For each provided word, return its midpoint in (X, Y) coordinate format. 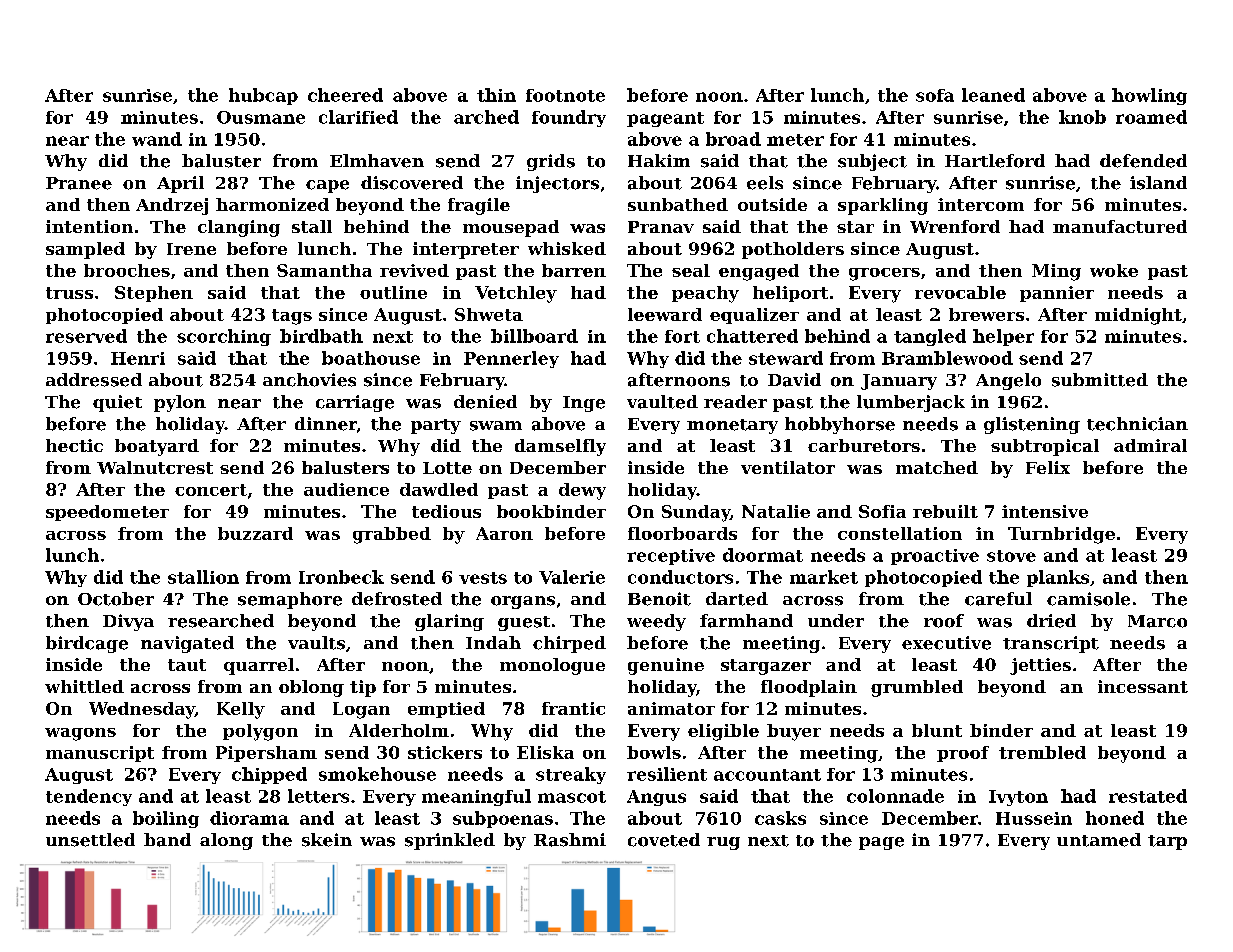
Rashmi (570, 840)
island (1158, 183)
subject (872, 162)
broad (733, 139)
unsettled (90, 840)
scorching (224, 337)
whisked (567, 248)
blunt (937, 730)
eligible (723, 732)
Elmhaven (377, 161)
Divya (128, 622)
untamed (1099, 840)
